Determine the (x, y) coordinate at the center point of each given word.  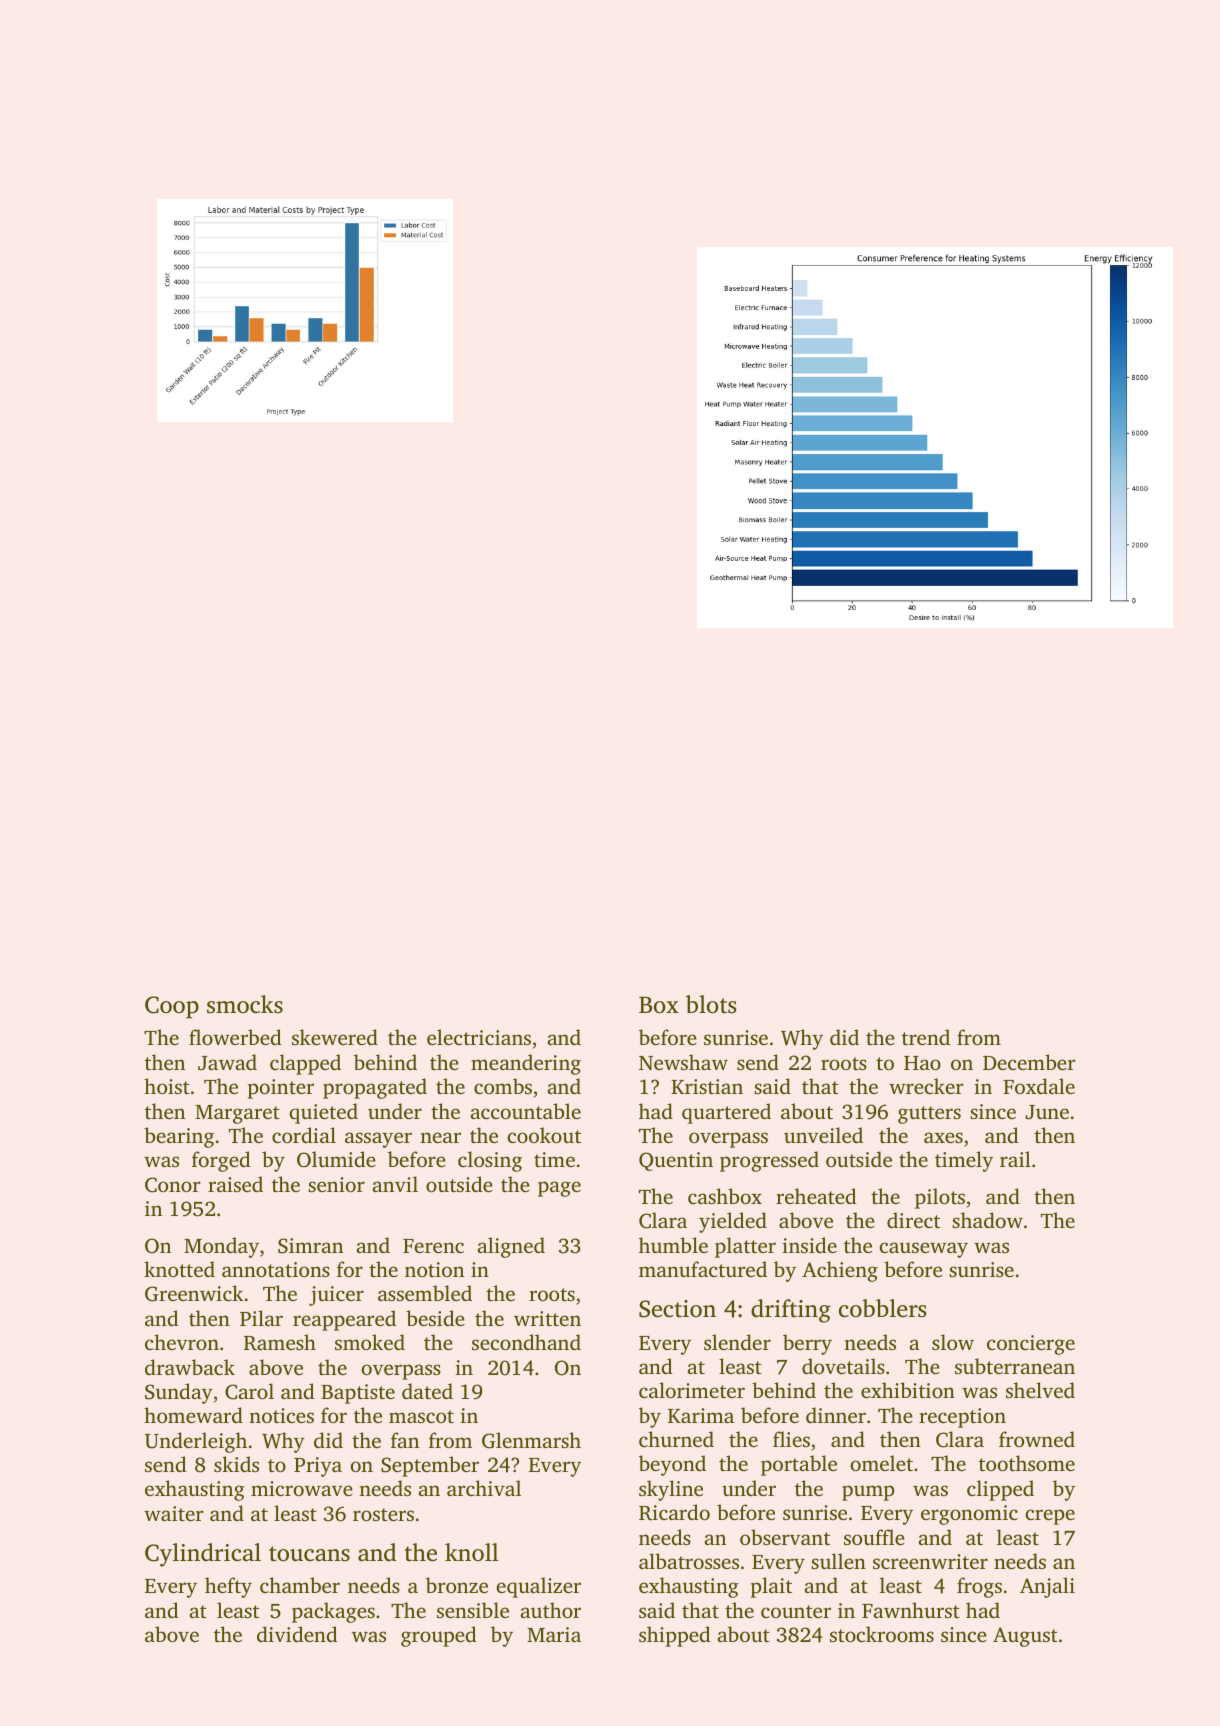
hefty (228, 1587)
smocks (245, 1004)
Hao (922, 1063)
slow (953, 1342)
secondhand (526, 1342)
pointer (281, 1089)
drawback (190, 1367)
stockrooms (882, 1634)
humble (673, 1245)
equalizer (539, 1587)
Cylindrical (203, 1555)
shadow (987, 1220)
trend (926, 1037)
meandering (526, 1064)
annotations (276, 1269)
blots (711, 1004)
